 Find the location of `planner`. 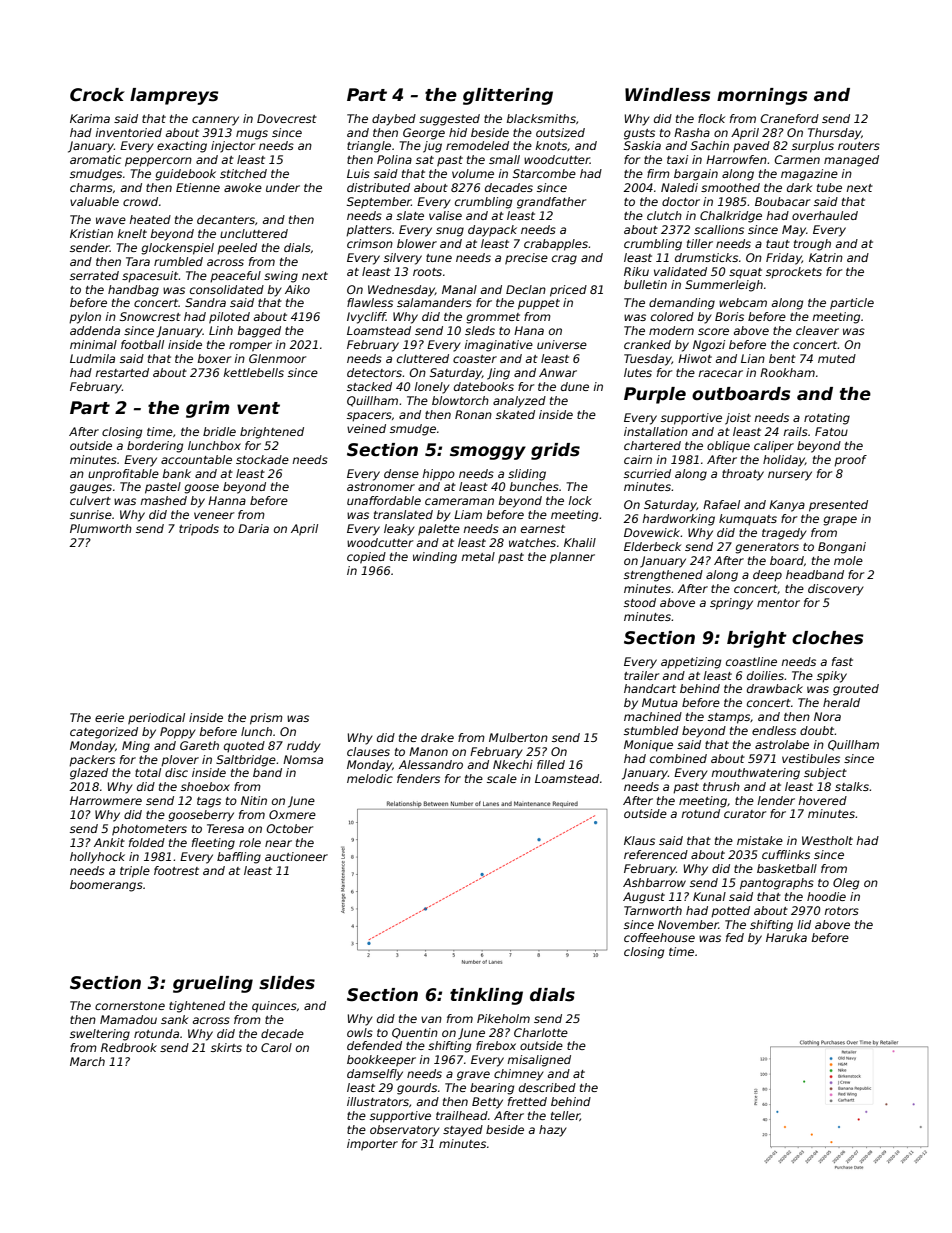

planner is located at coordinates (572, 558).
